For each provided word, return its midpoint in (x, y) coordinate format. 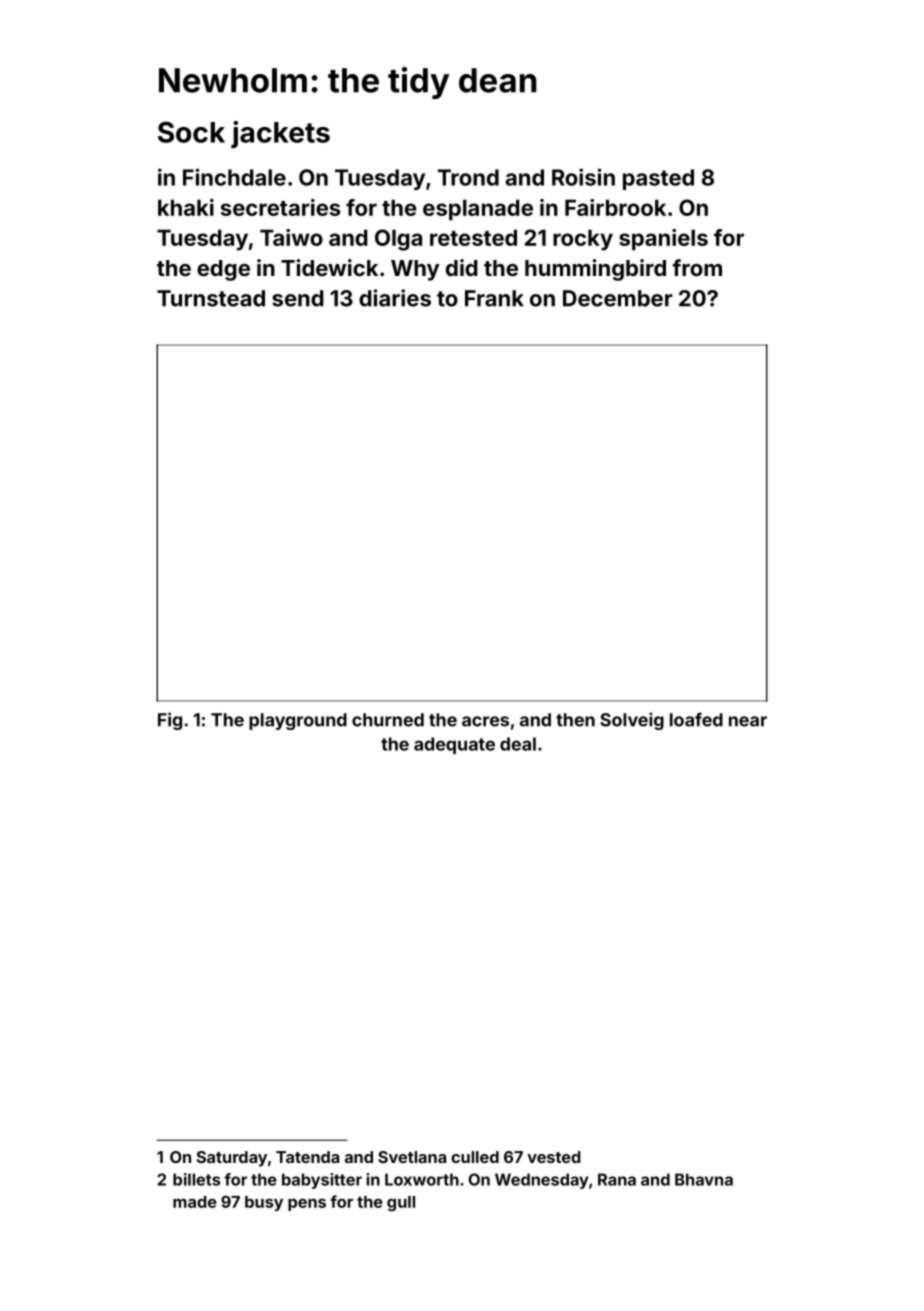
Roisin (583, 177)
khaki (186, 207)
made (195, 1202)
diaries (395, 298)
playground (298, 721)
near (748, 721)
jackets (280, 134)
